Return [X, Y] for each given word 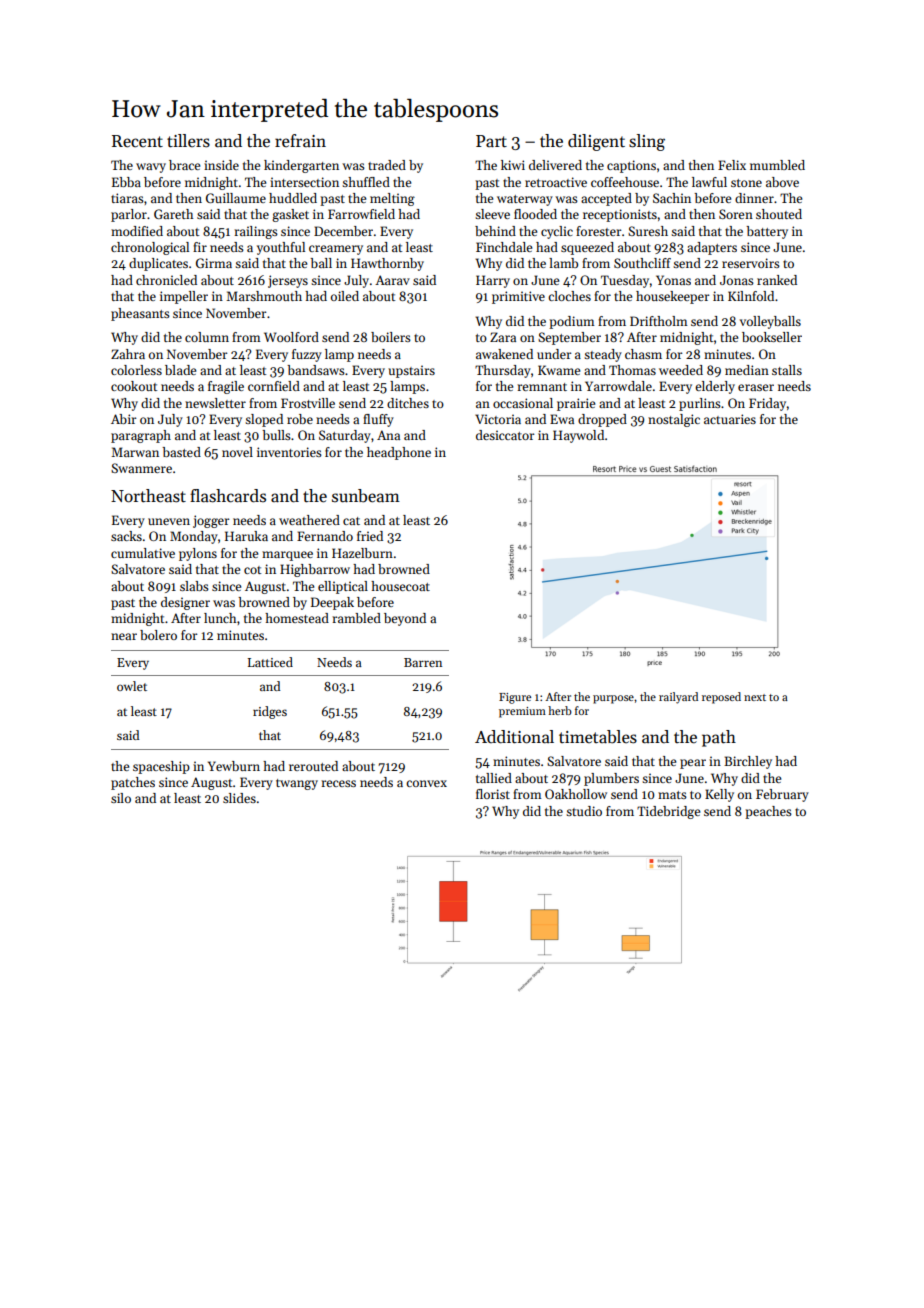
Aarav [392, 280]
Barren [423, 662]
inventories [289, 452]
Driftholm [659, 321]
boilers [391, 337]
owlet [132, 686]
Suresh [648, 231]
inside [221, 165]
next [755, 697]
